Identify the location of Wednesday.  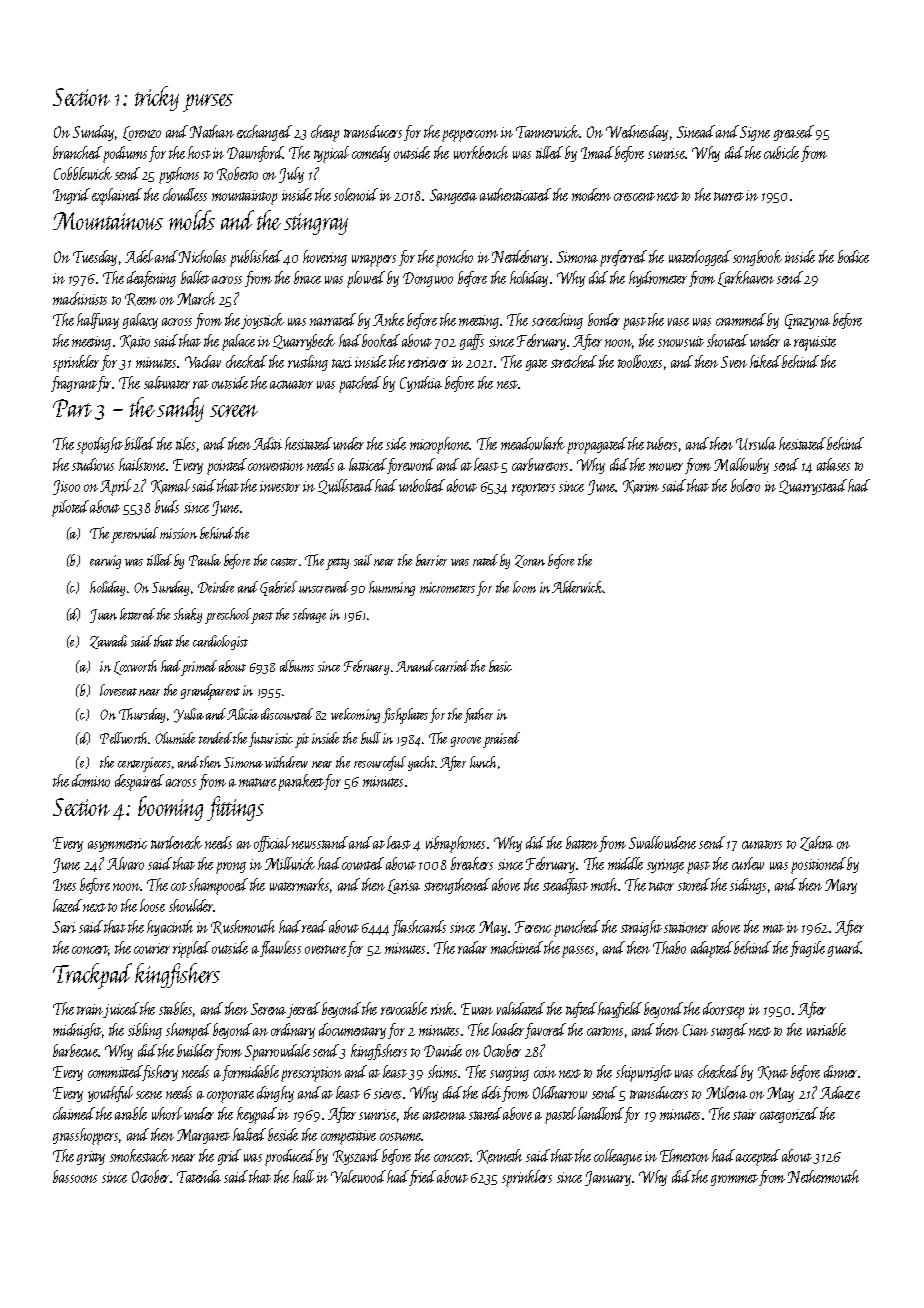
(637, 133).
